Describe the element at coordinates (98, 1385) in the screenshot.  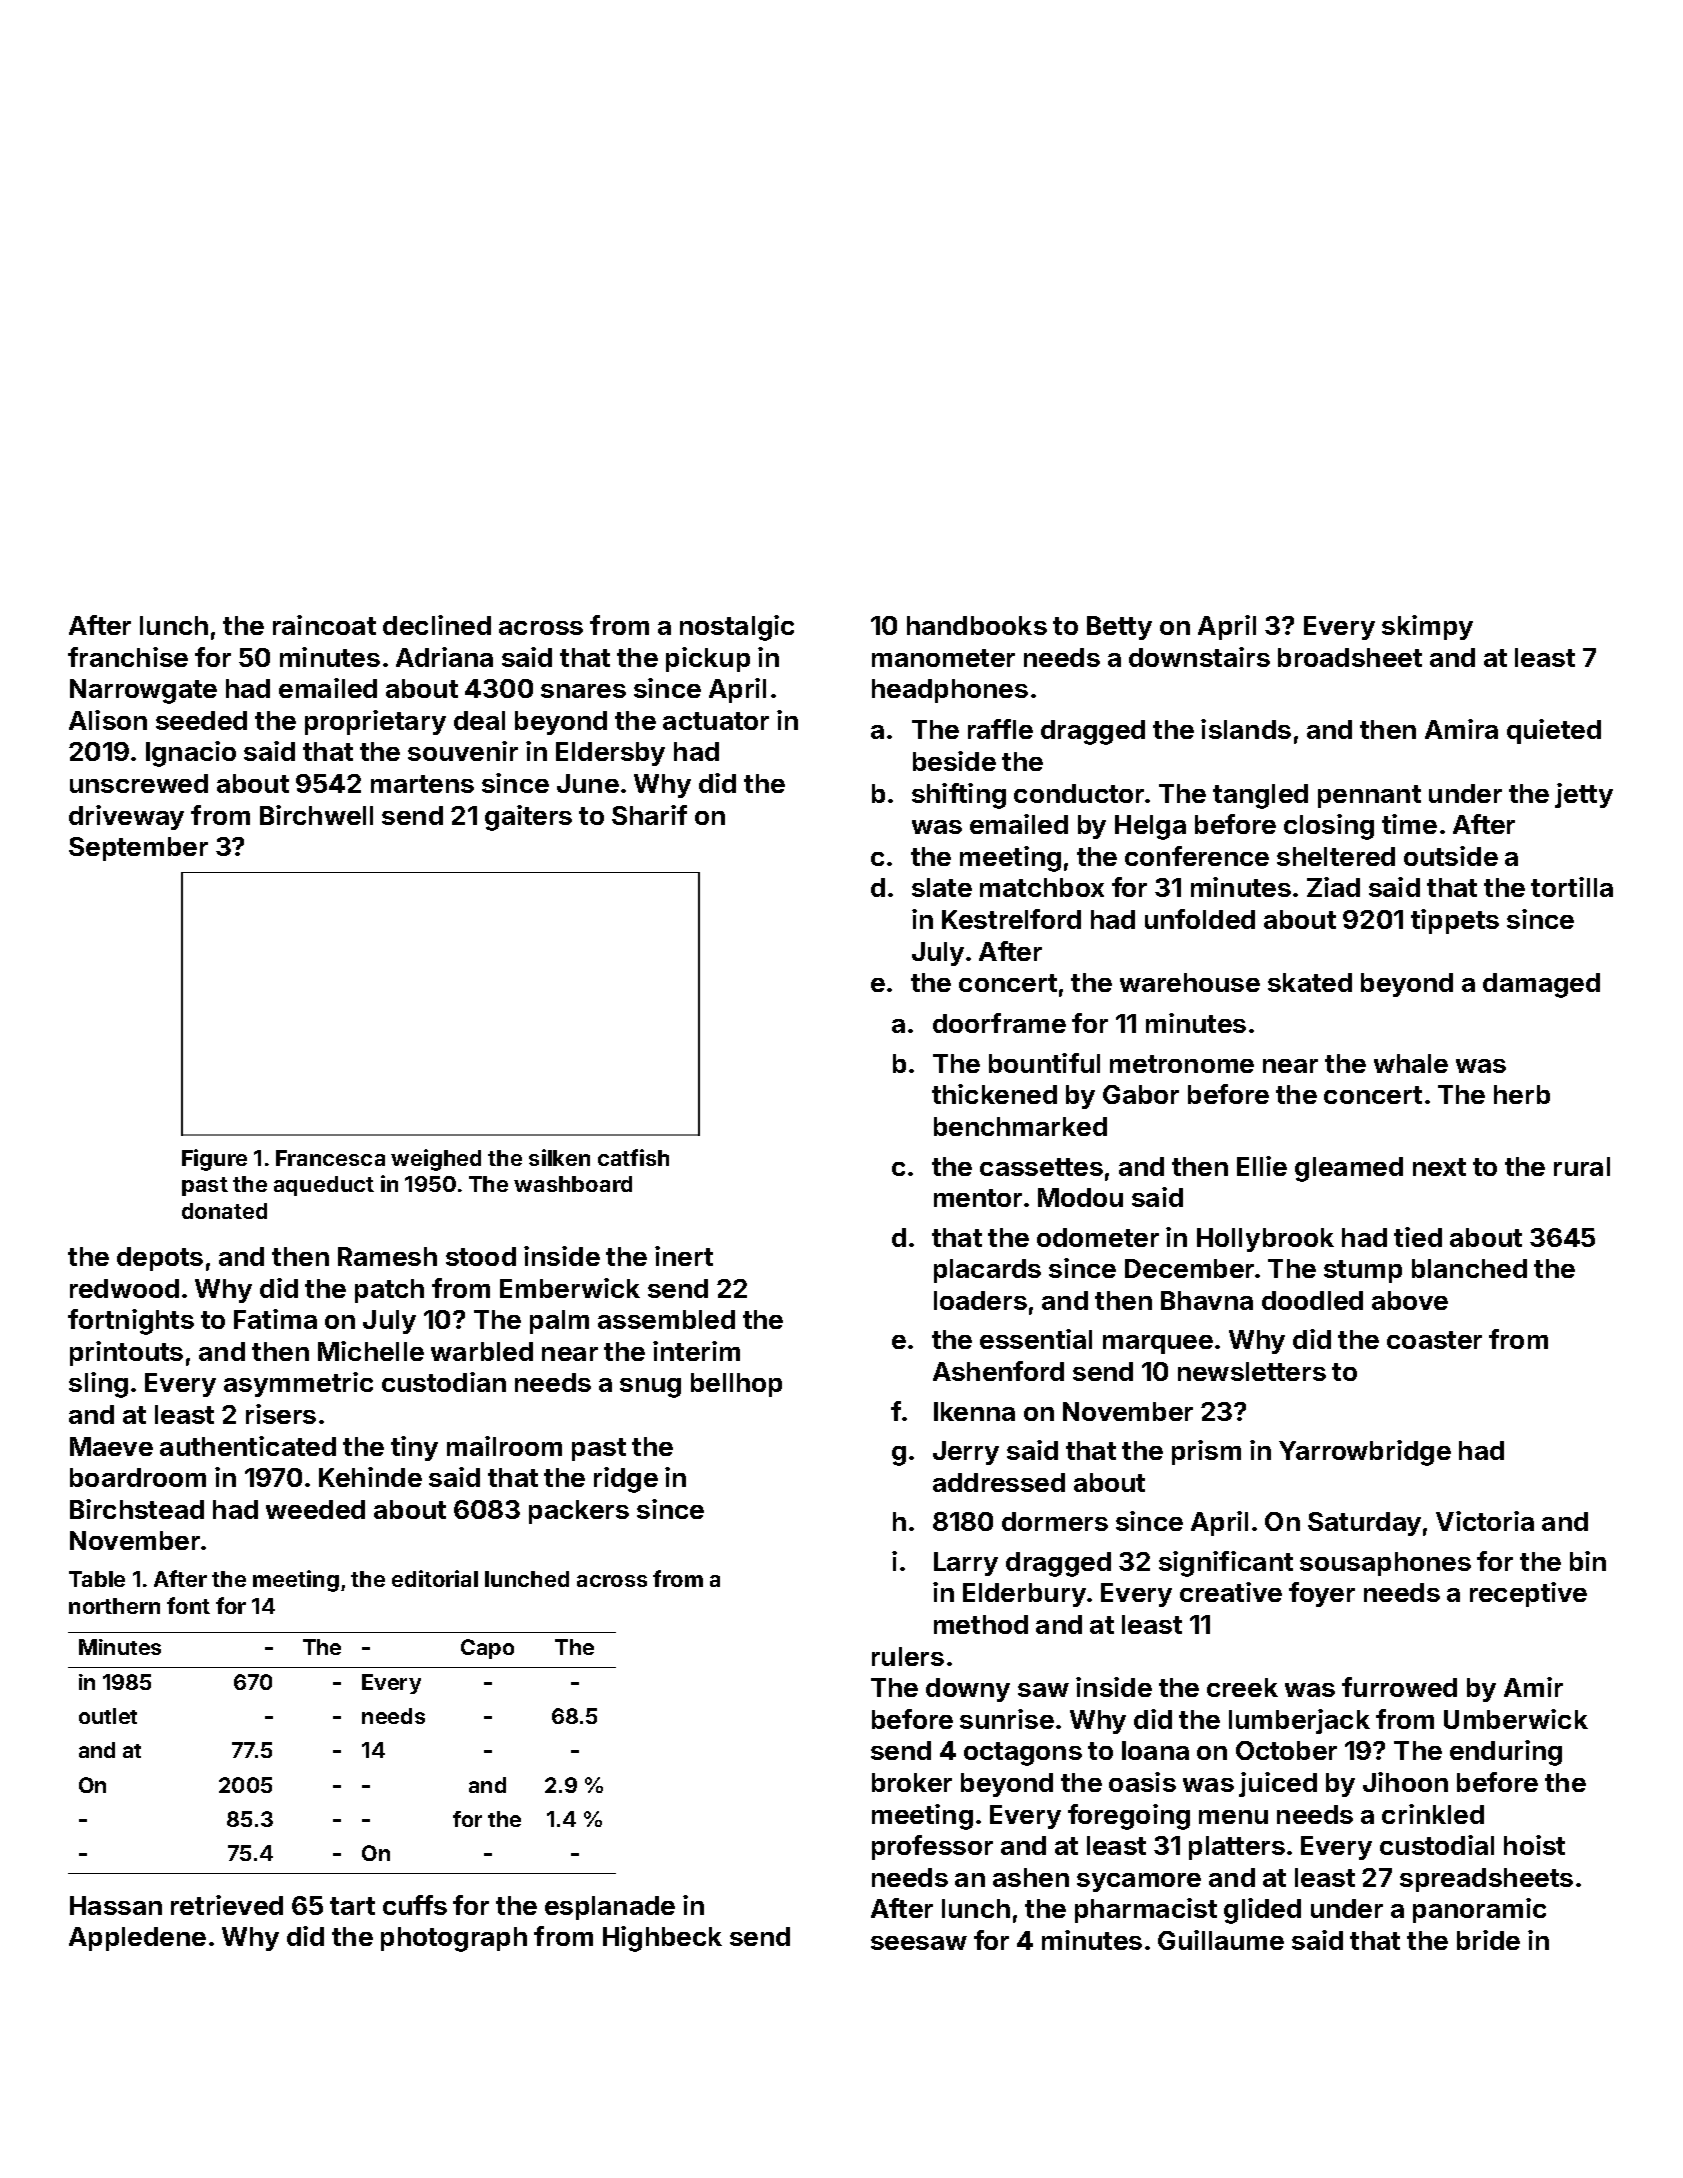
I see `sling` at that location.
